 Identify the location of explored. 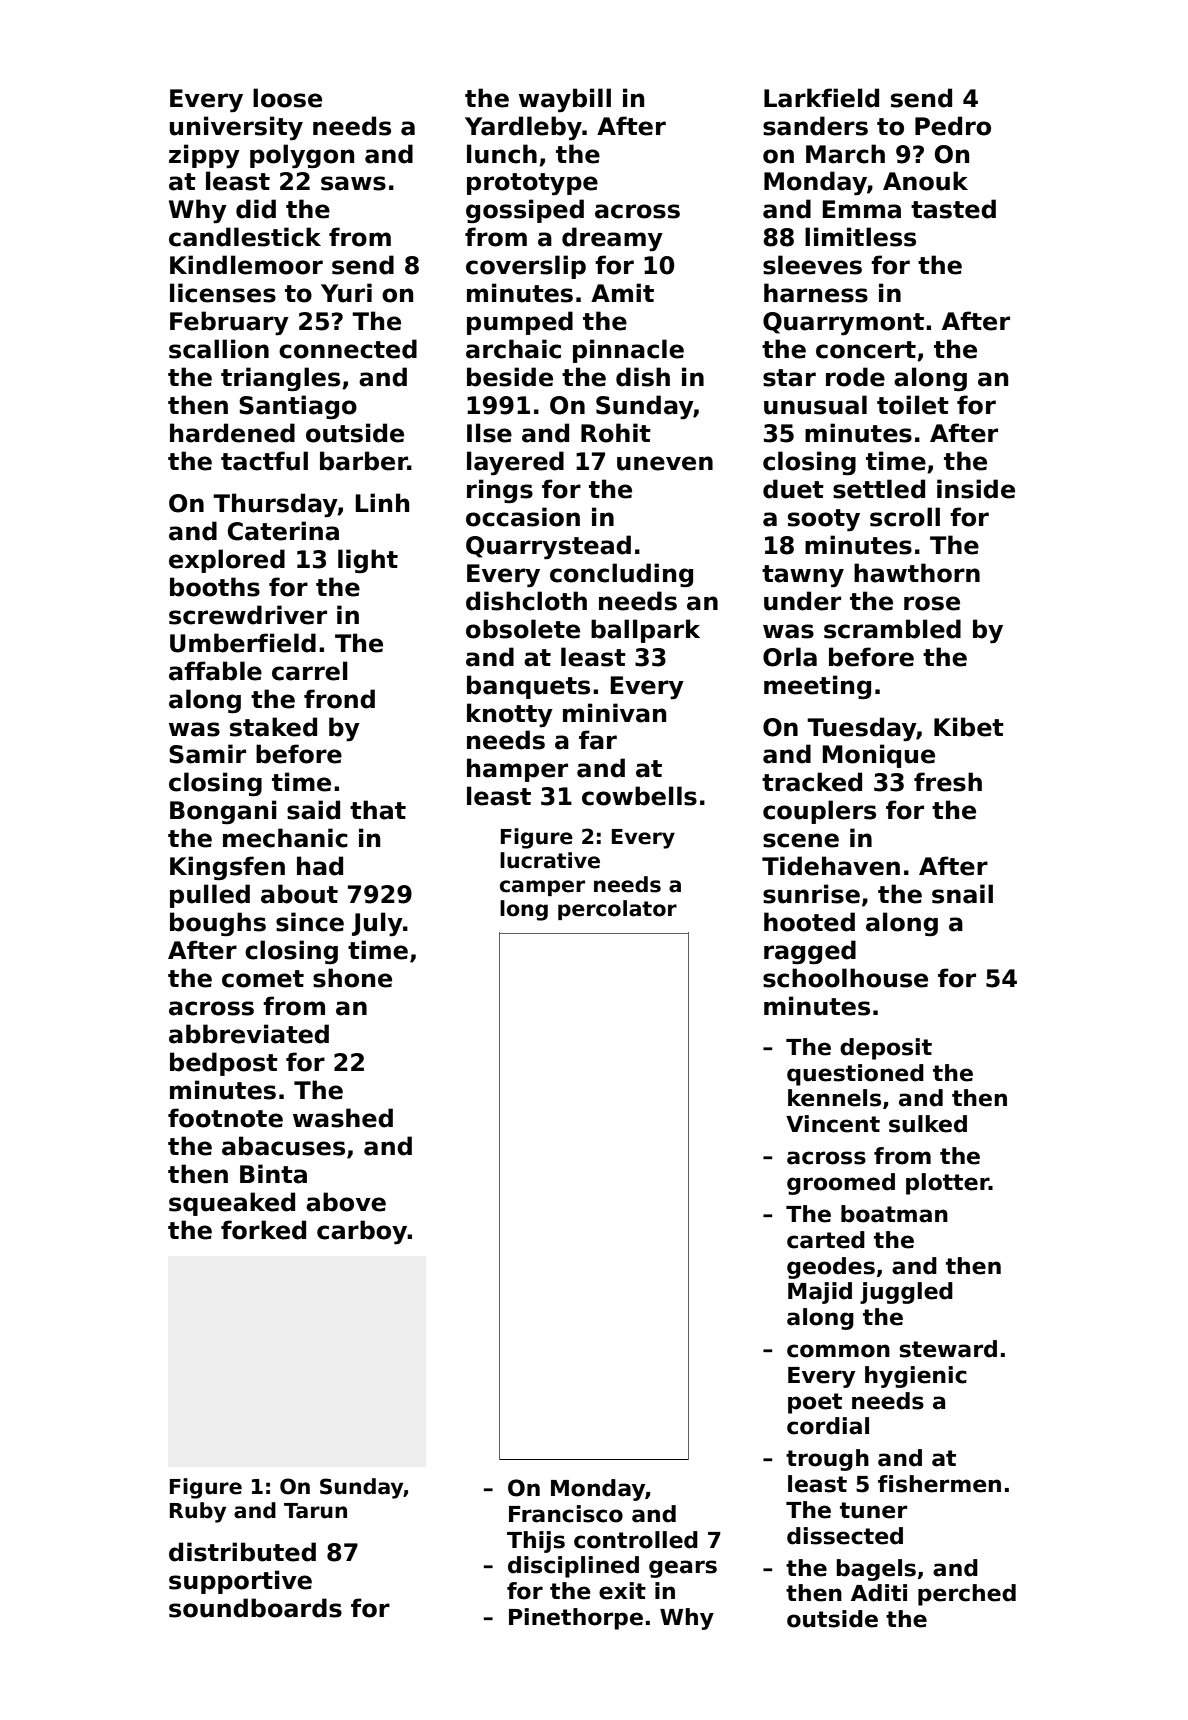
(227, 561).
